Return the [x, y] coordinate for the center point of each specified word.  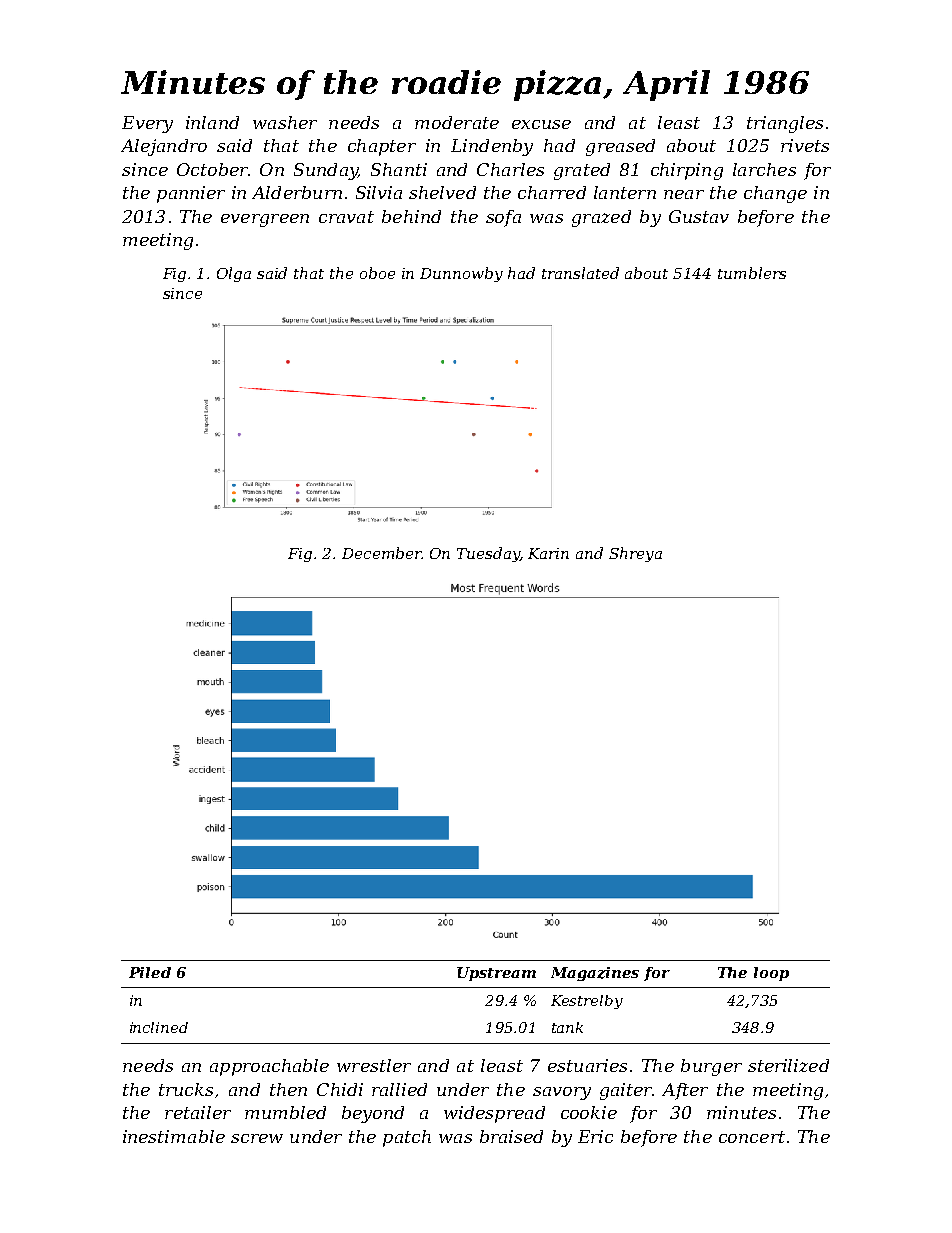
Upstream [496, 974]
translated [580, 273]
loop [771, 974]
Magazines [595, 974]
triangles [785, 124]
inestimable [174, 1136]
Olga [234, 274]
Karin [548, 553]
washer [285, 122]
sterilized [788, 1065]
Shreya [635, 554]
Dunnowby [461, 274]
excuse [541, 124]
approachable [269, 1067]
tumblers [752, 273]
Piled [150, 972]
